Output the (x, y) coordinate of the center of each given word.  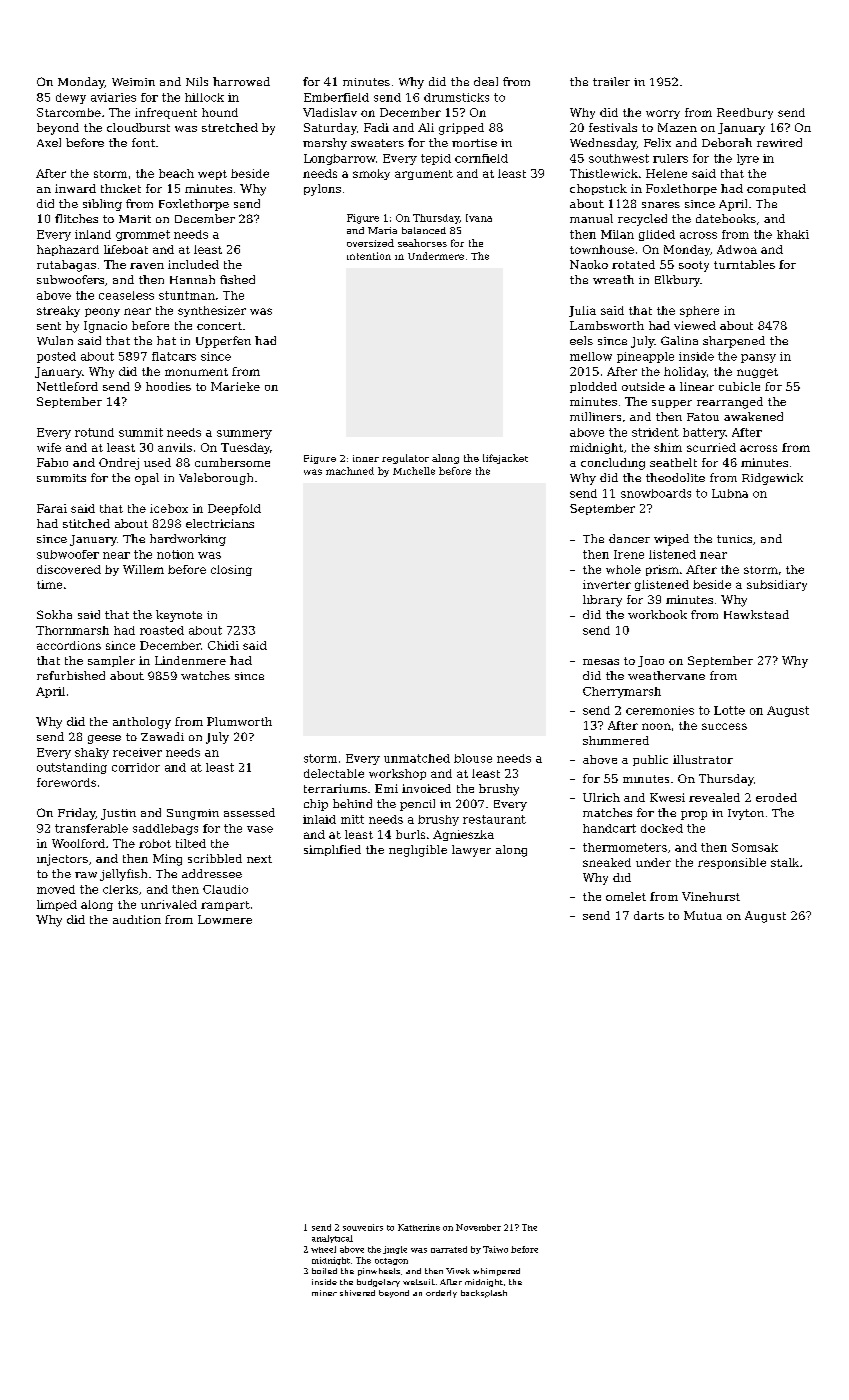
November (478, 1227)
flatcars (174, 356)
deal (486, 81)
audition (137, 919)
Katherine (419, 1227)
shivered (357, 1293)
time (49, 584)
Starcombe (69, 112)
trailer (611, 81)
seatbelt (673, 462)
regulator (405, 459)
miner (324, 1293)
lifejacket (505, 459)
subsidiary (777, 585)
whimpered (496, 1272)
